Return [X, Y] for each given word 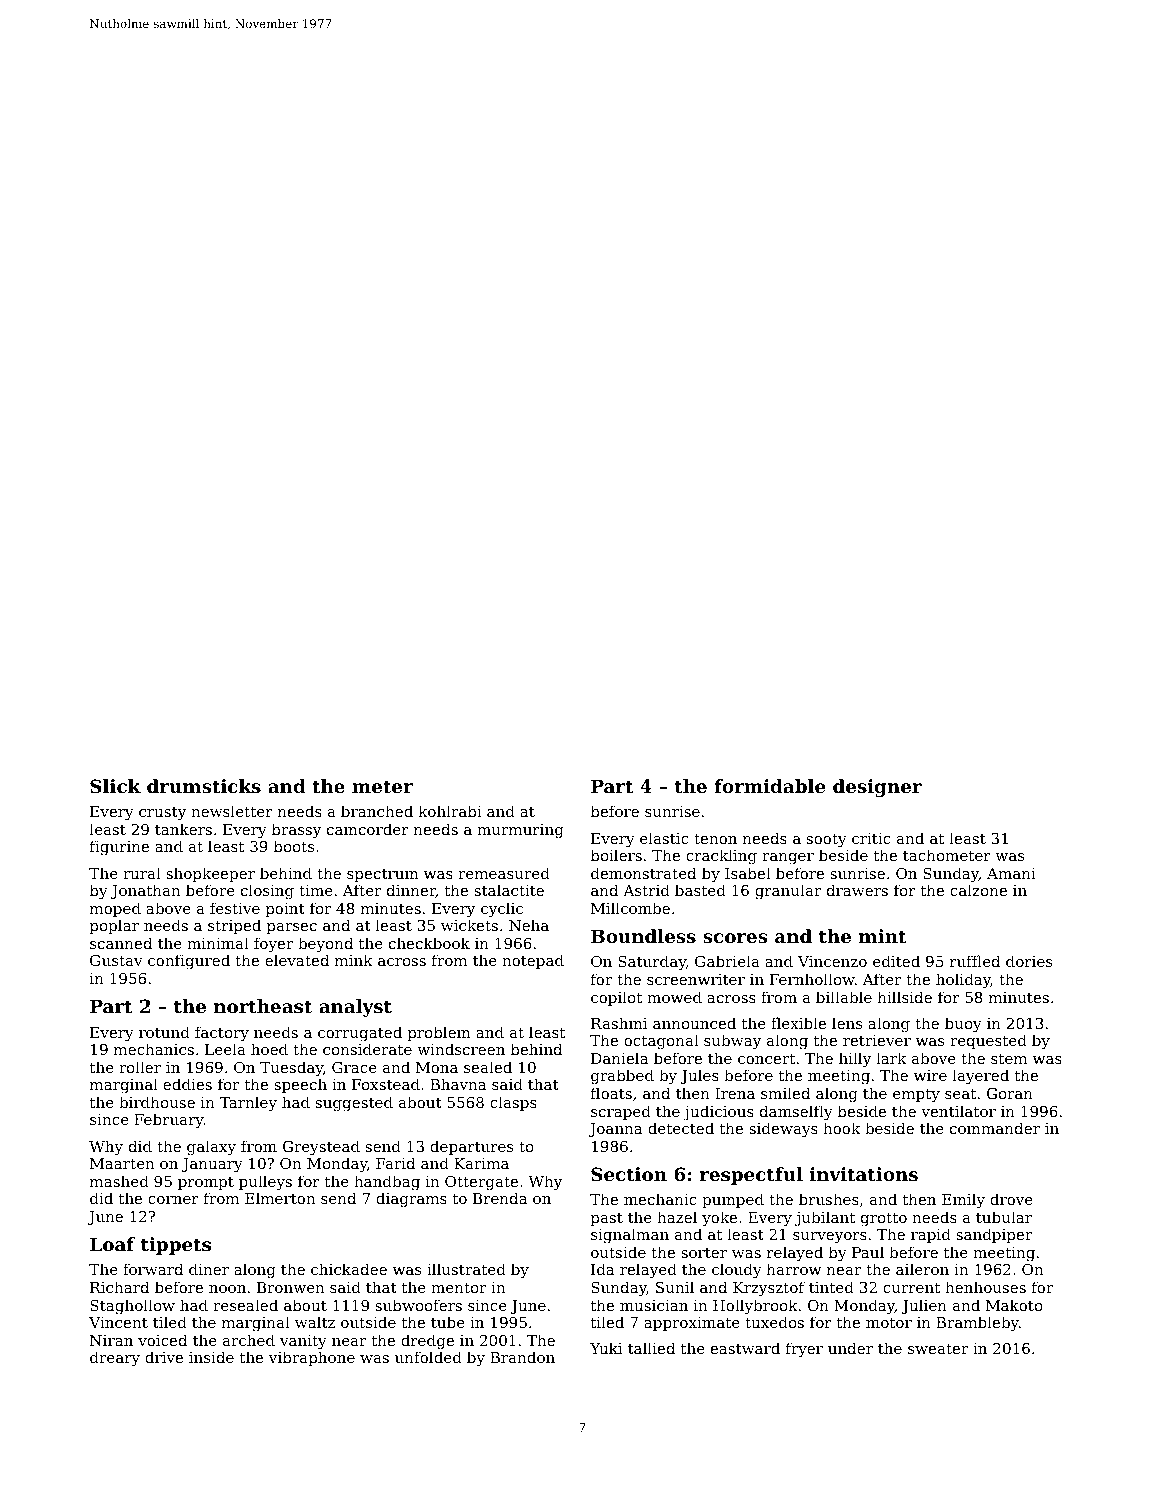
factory [222, 1034]
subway [732, 1042]
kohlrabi [450, 811]
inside [211, 1357]
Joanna [616, 1130]
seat [960, 1093]
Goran [1010, 1093]
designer [877, 788]
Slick [115, 786]
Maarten [122, 1163]
